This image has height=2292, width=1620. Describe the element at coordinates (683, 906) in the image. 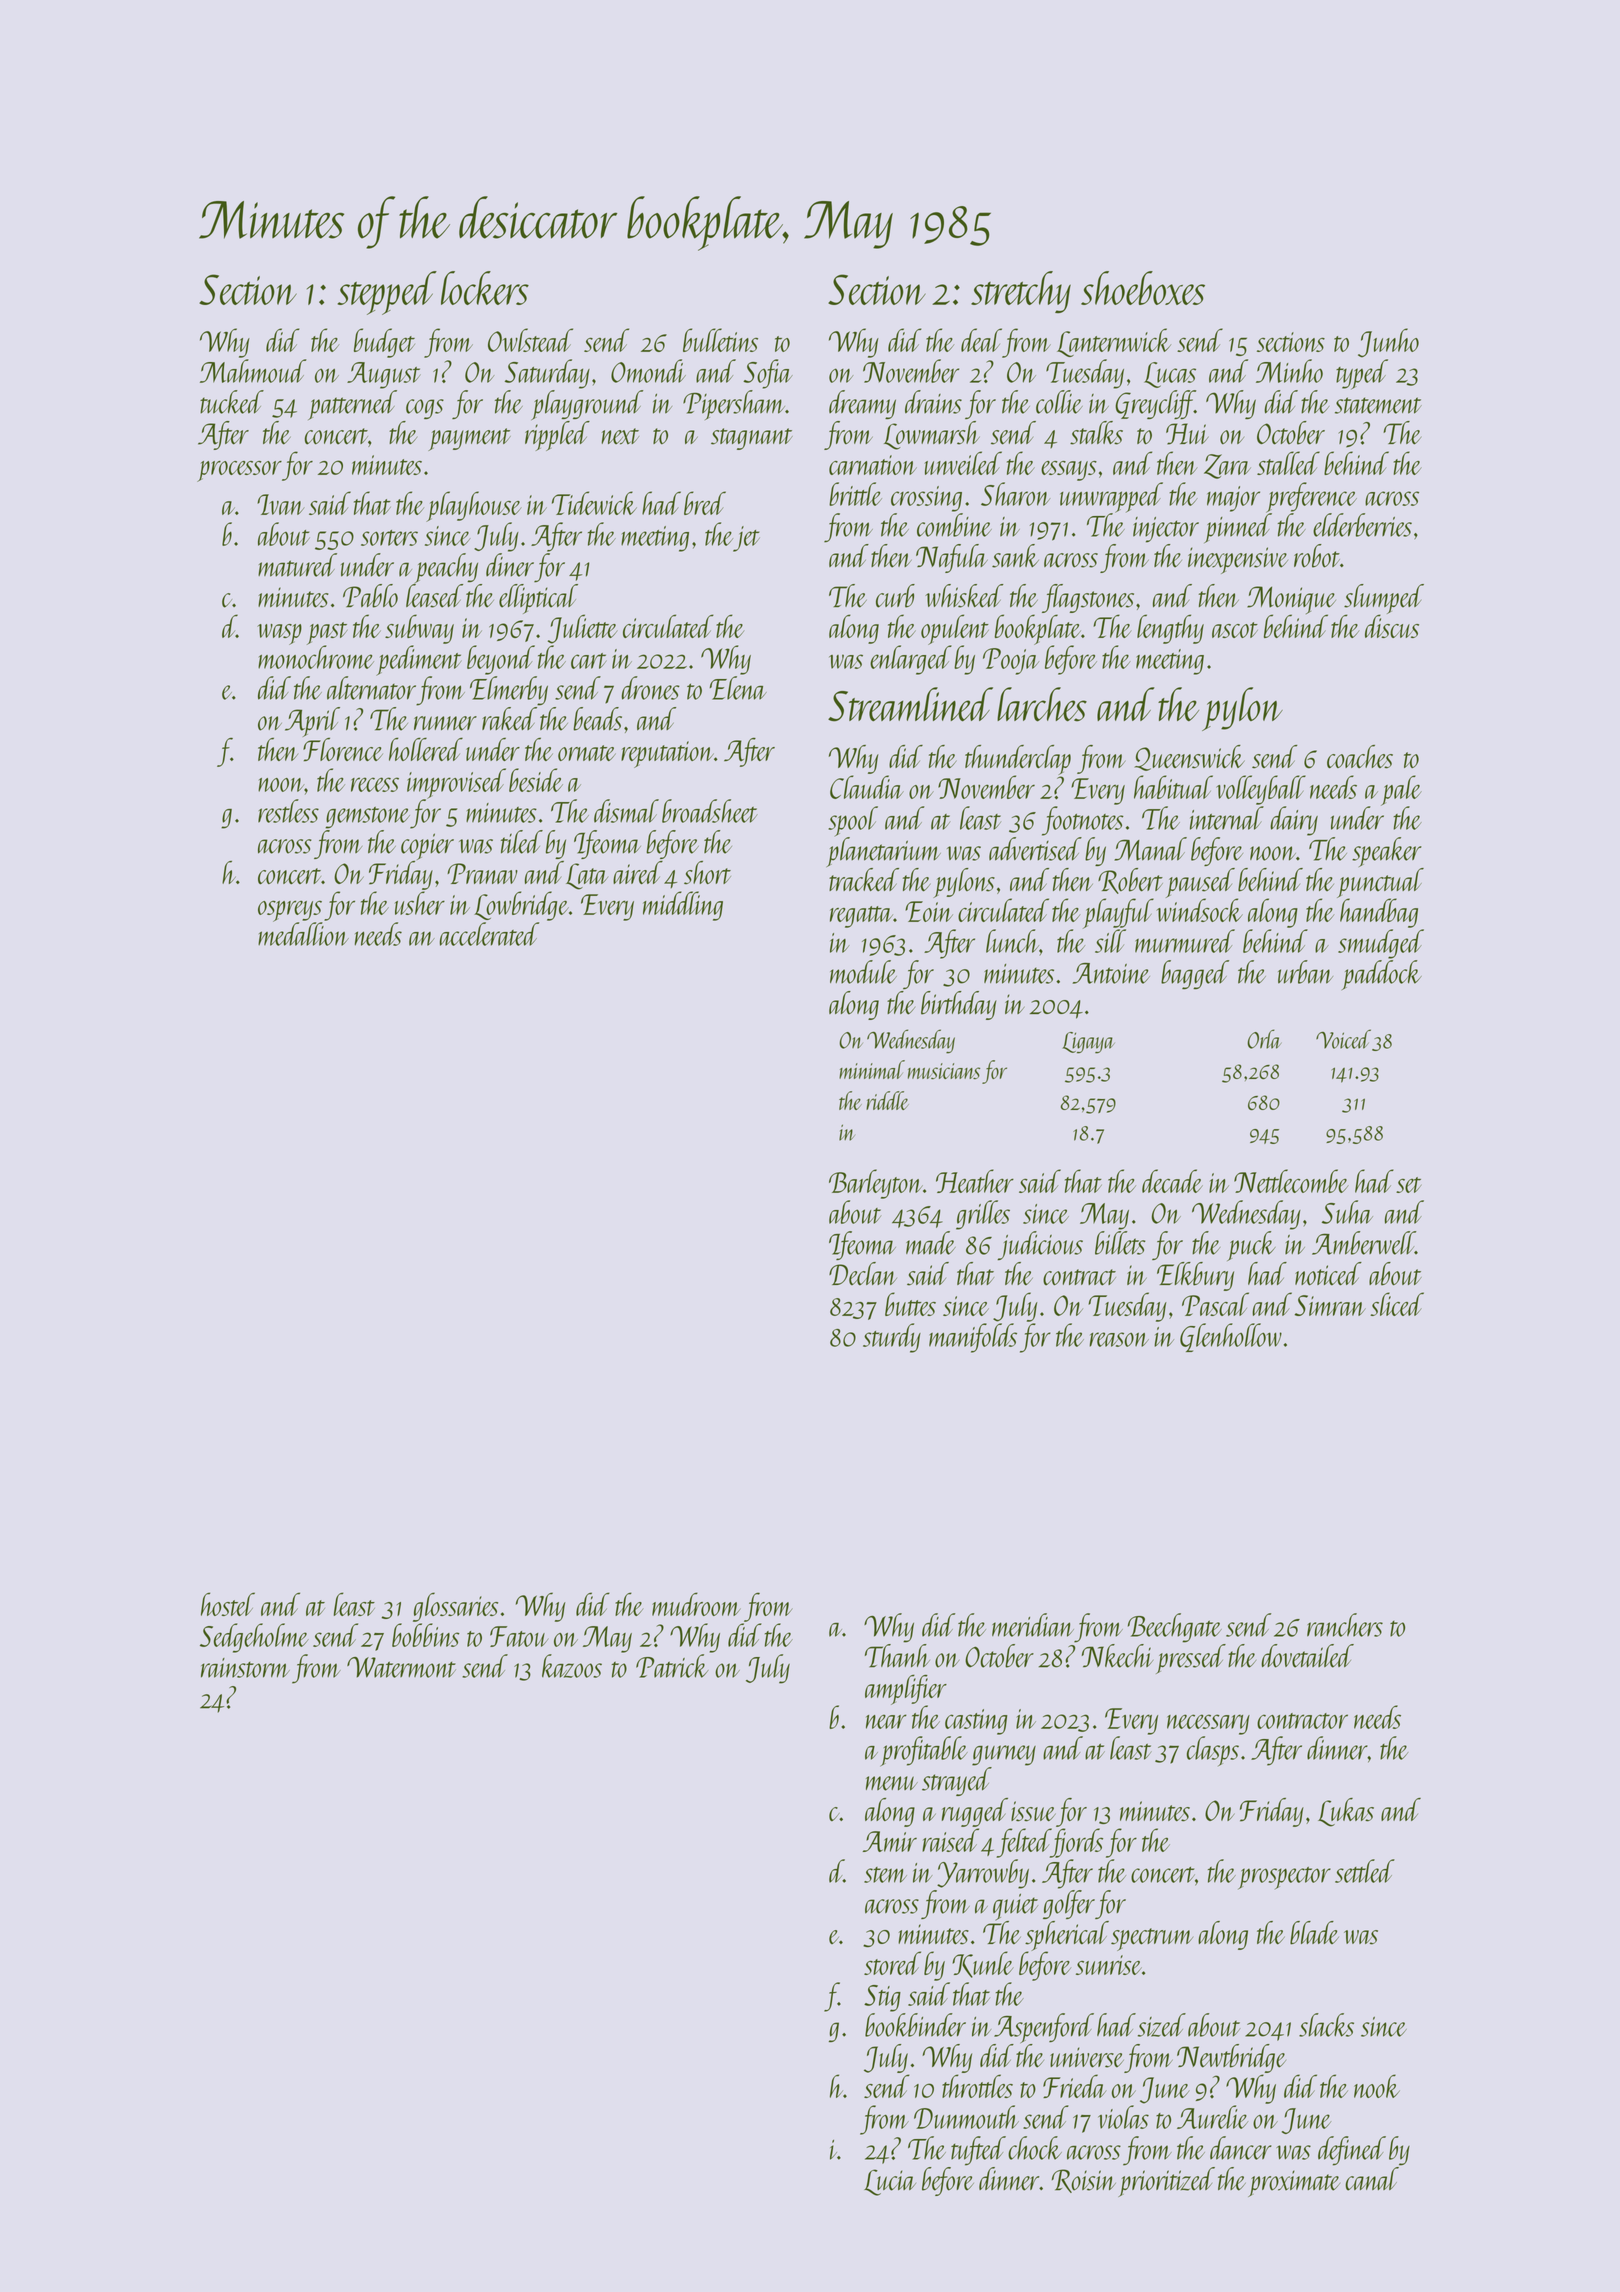

I see `middling` at that location.
